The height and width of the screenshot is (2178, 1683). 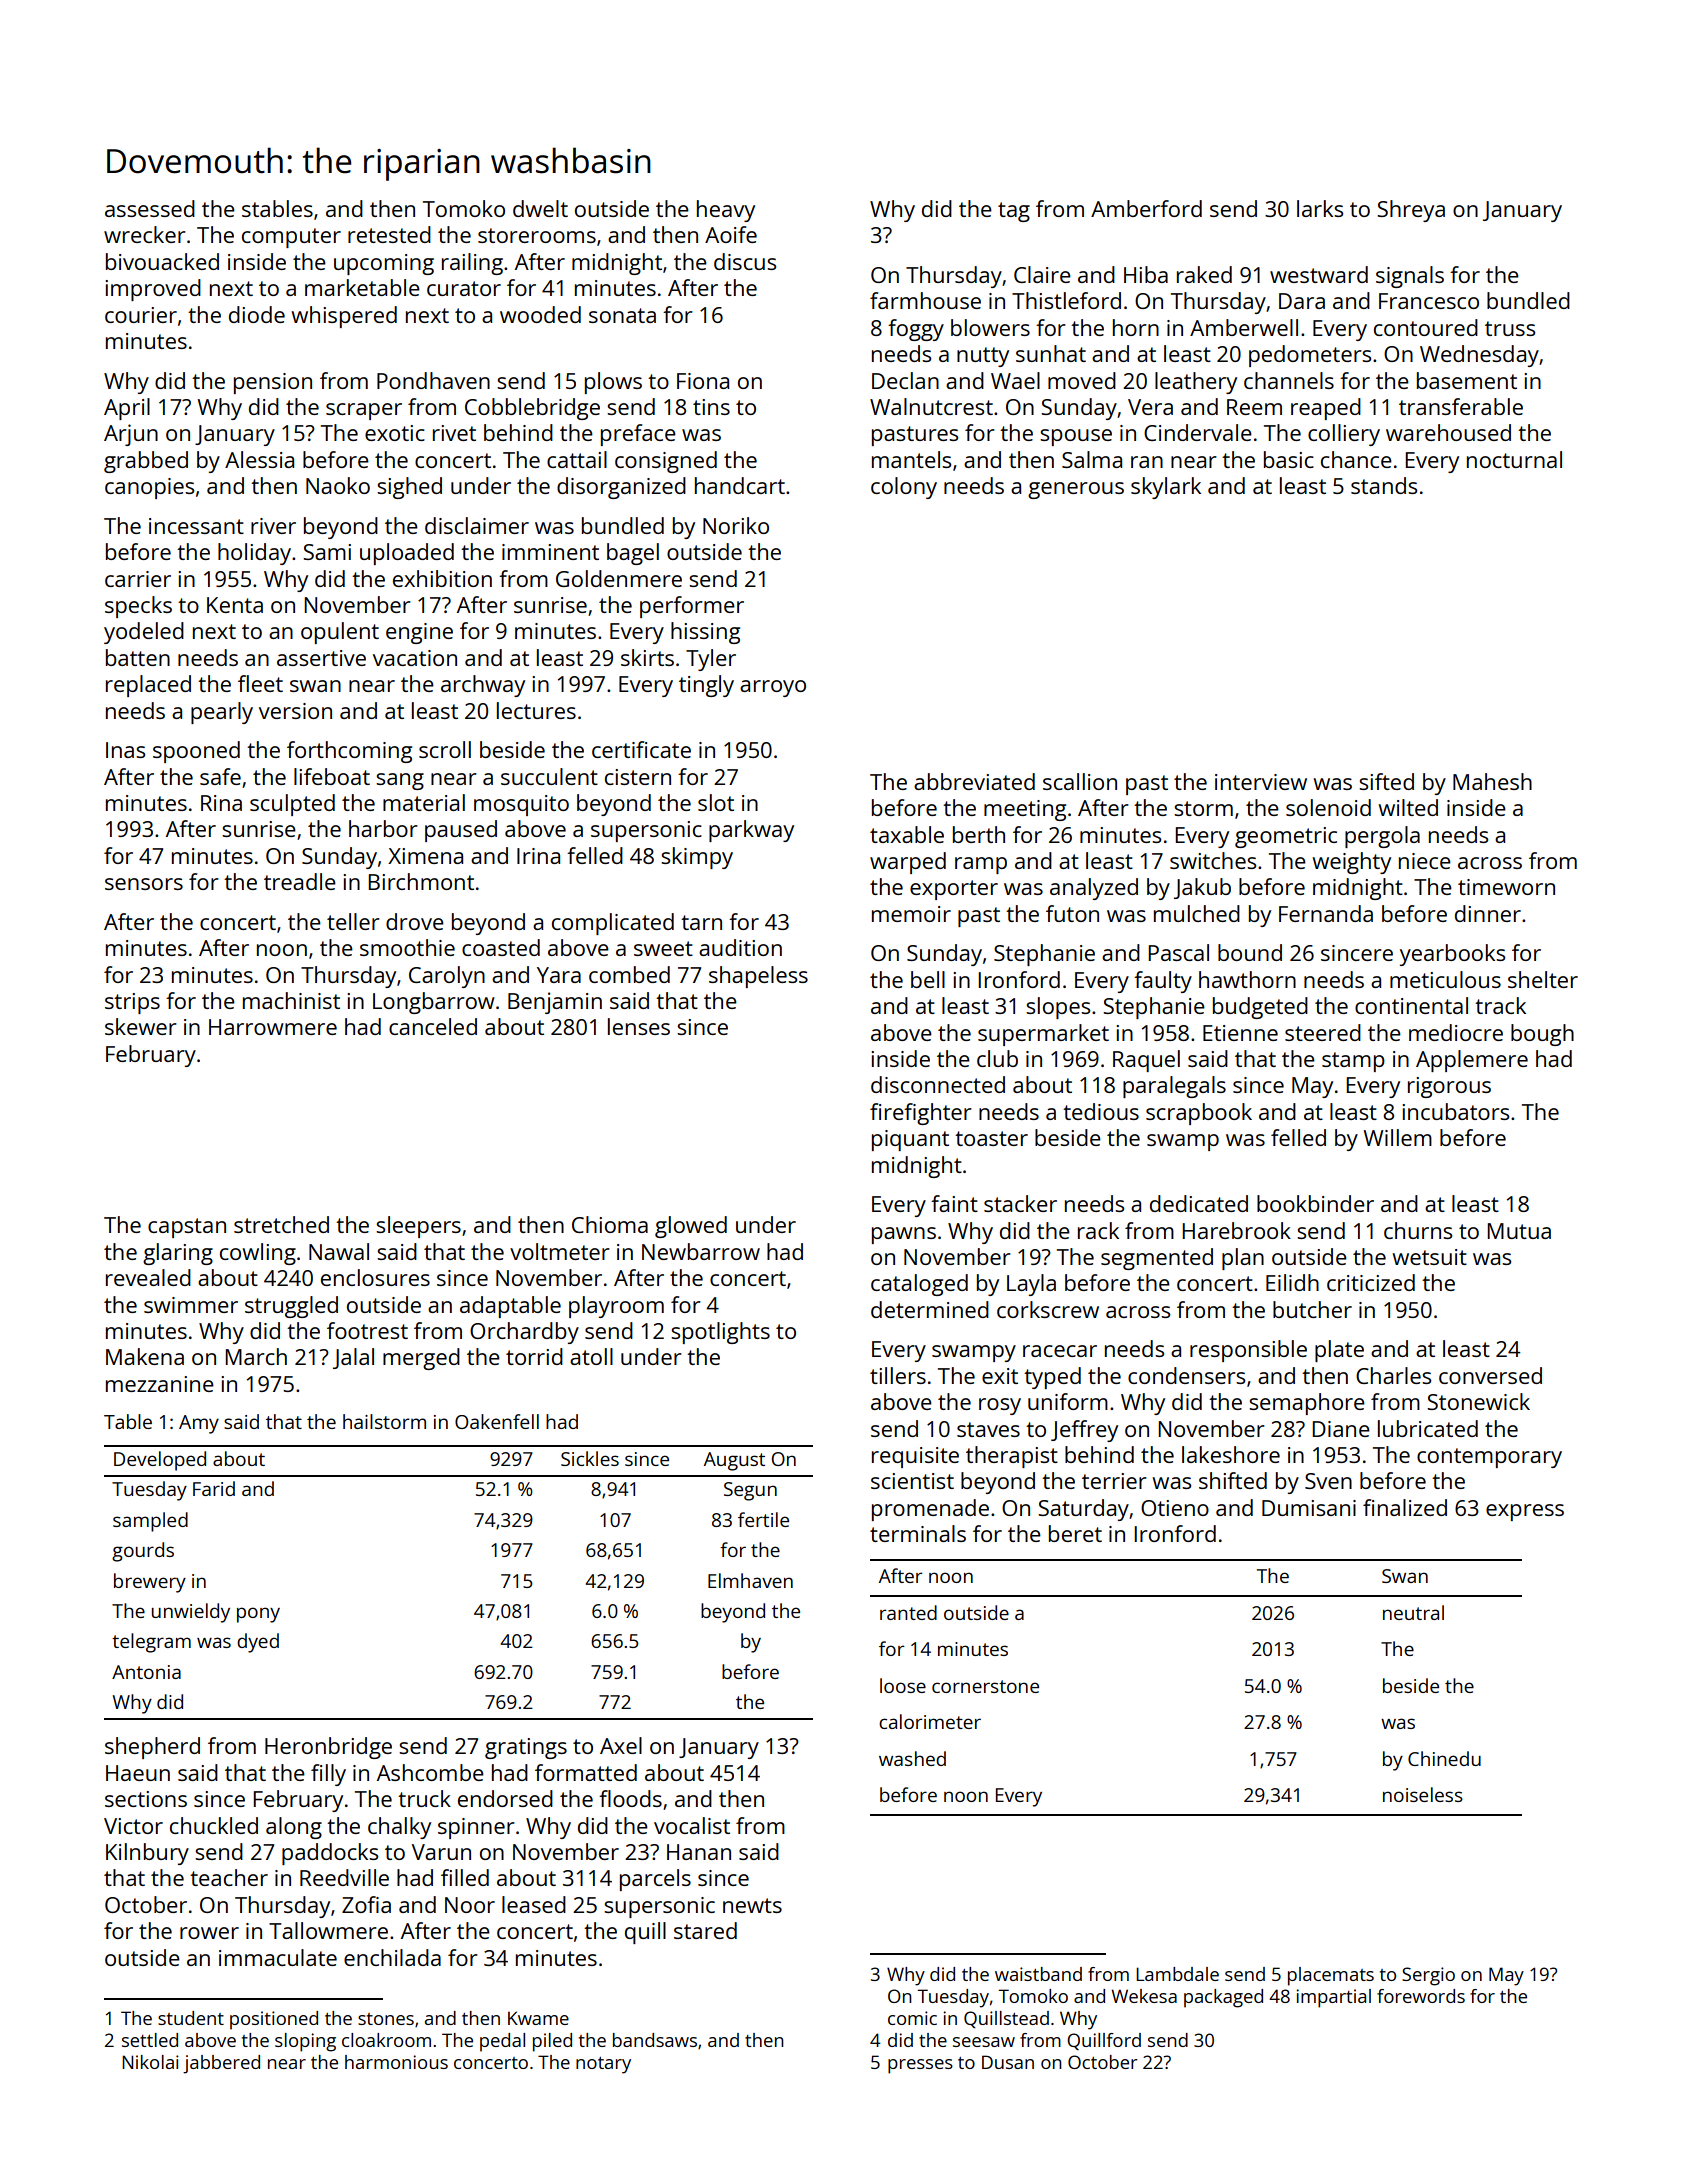 What do you see at coordinates (392, 1957) in the screenshot?
I see `enchilada` at bounding box center [392, 1957].
